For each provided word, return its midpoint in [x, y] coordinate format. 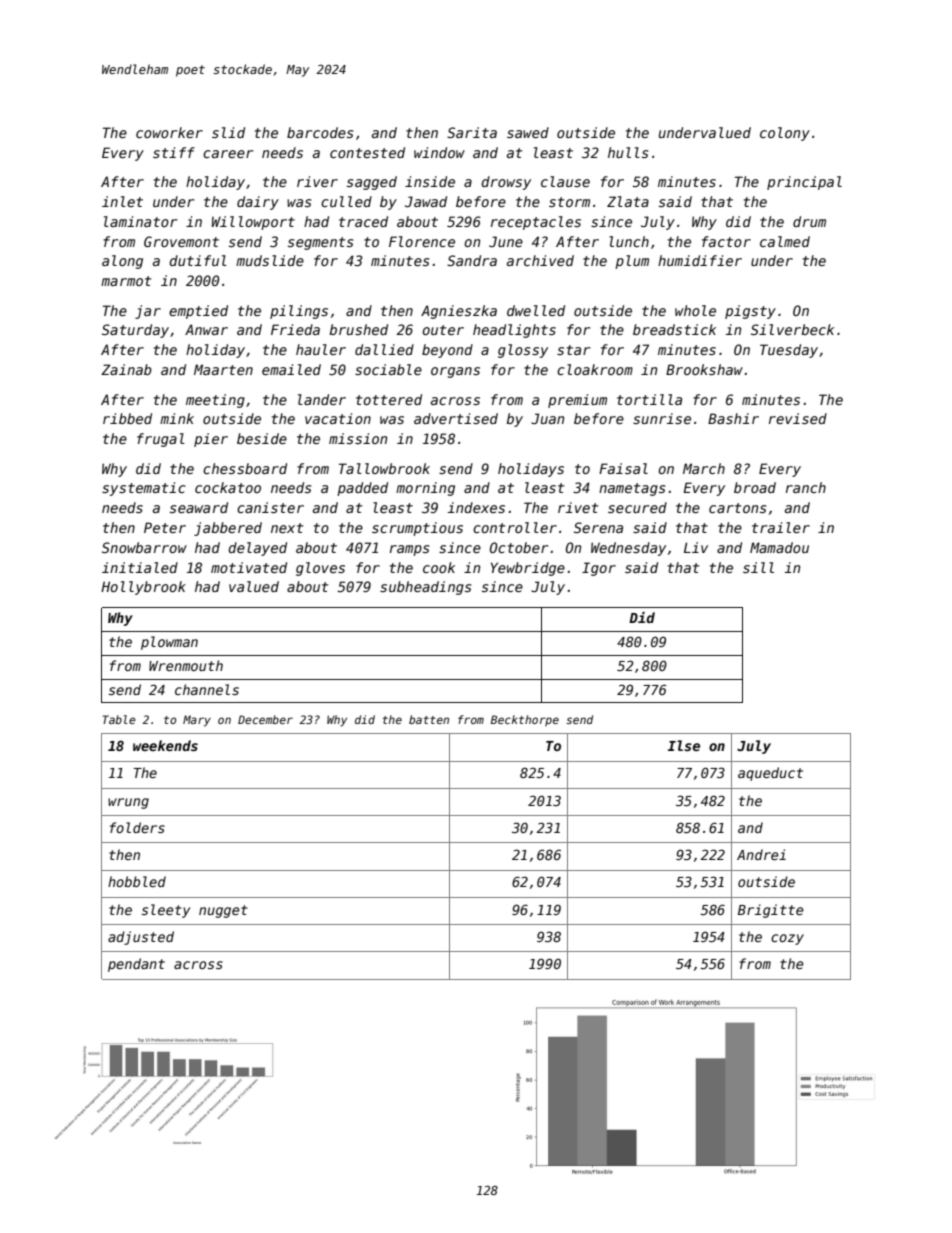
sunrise [662, 418]
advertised [456, 418]
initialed [140, 567]
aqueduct [770, 774]
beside [262, 438]
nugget [223, 911]
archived [540, 260]
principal [804, 183]
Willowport [253, 223]
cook [439, 567]
